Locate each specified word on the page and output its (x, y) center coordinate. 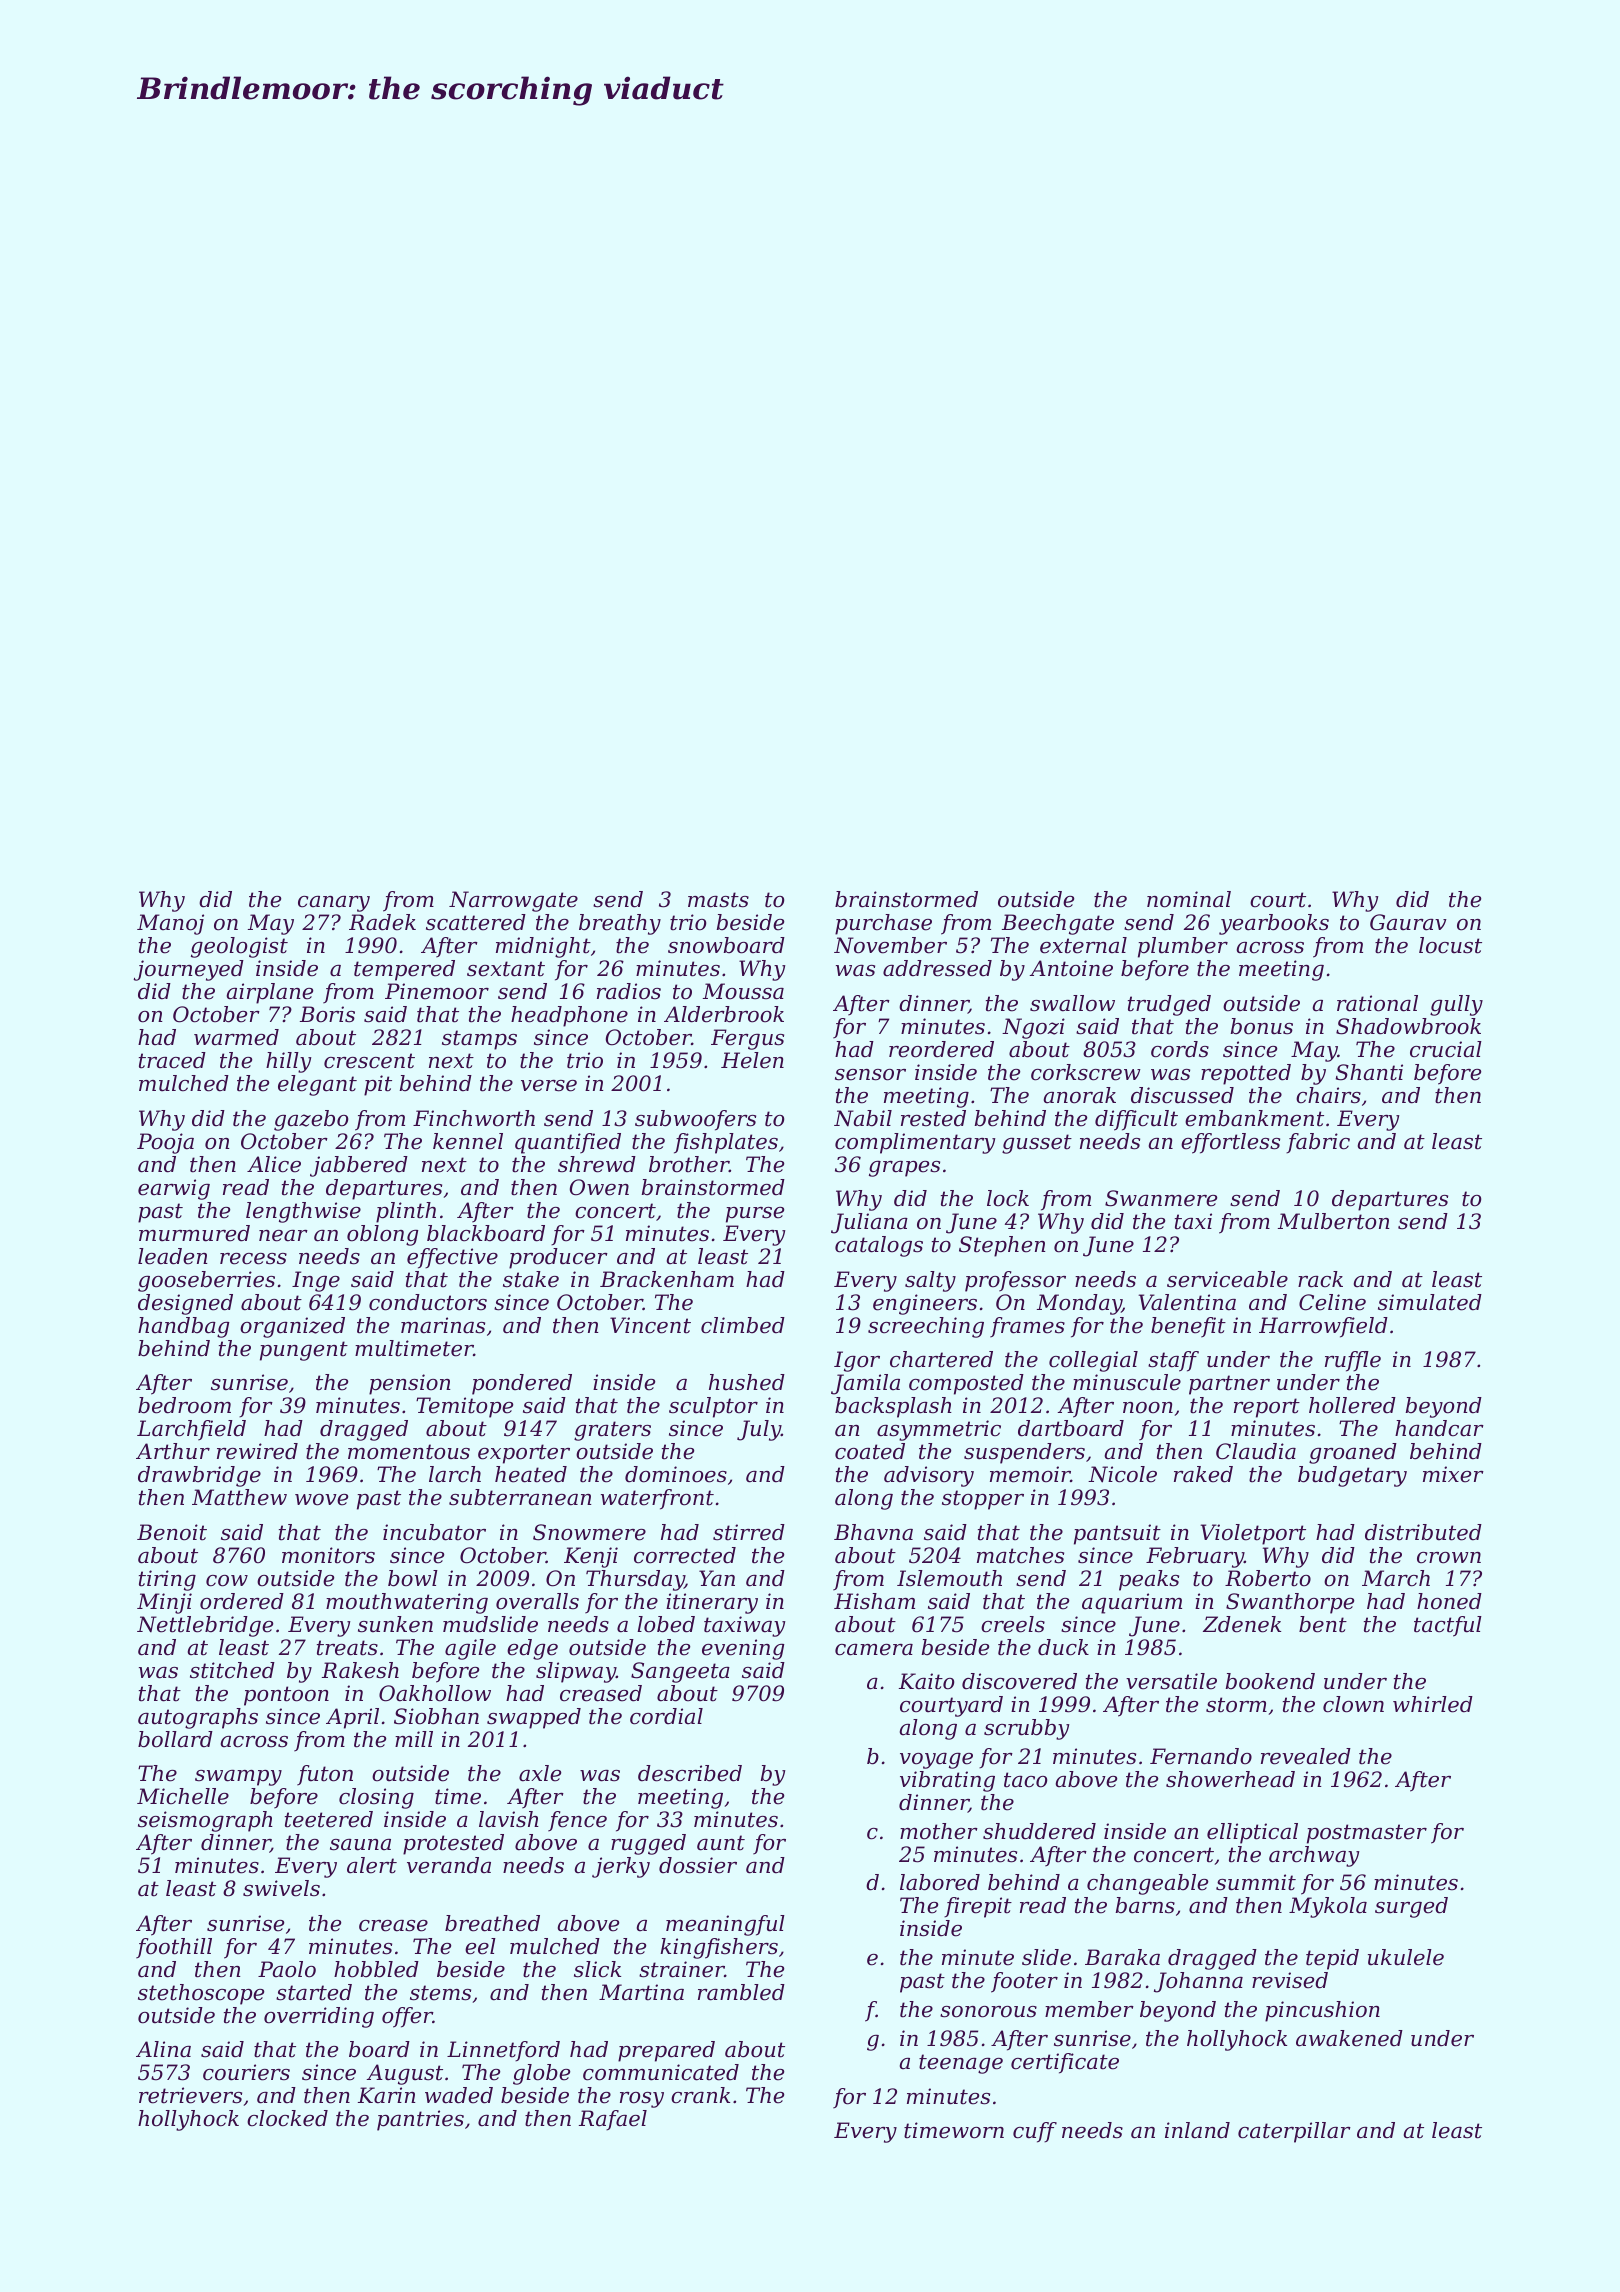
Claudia (1256, 1451)
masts (718, 900)
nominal (1189, 899)
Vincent (650, 1325)
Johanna (1198, 1982)
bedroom (184, 1405)
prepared (666, 2051)
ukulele (1406, 1957)
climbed (743, 1325)
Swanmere (1161, 1198)
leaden (172, 1256)
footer (1024, 1982)
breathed (492, 1923)
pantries (420, 2120)
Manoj (170, 924)
